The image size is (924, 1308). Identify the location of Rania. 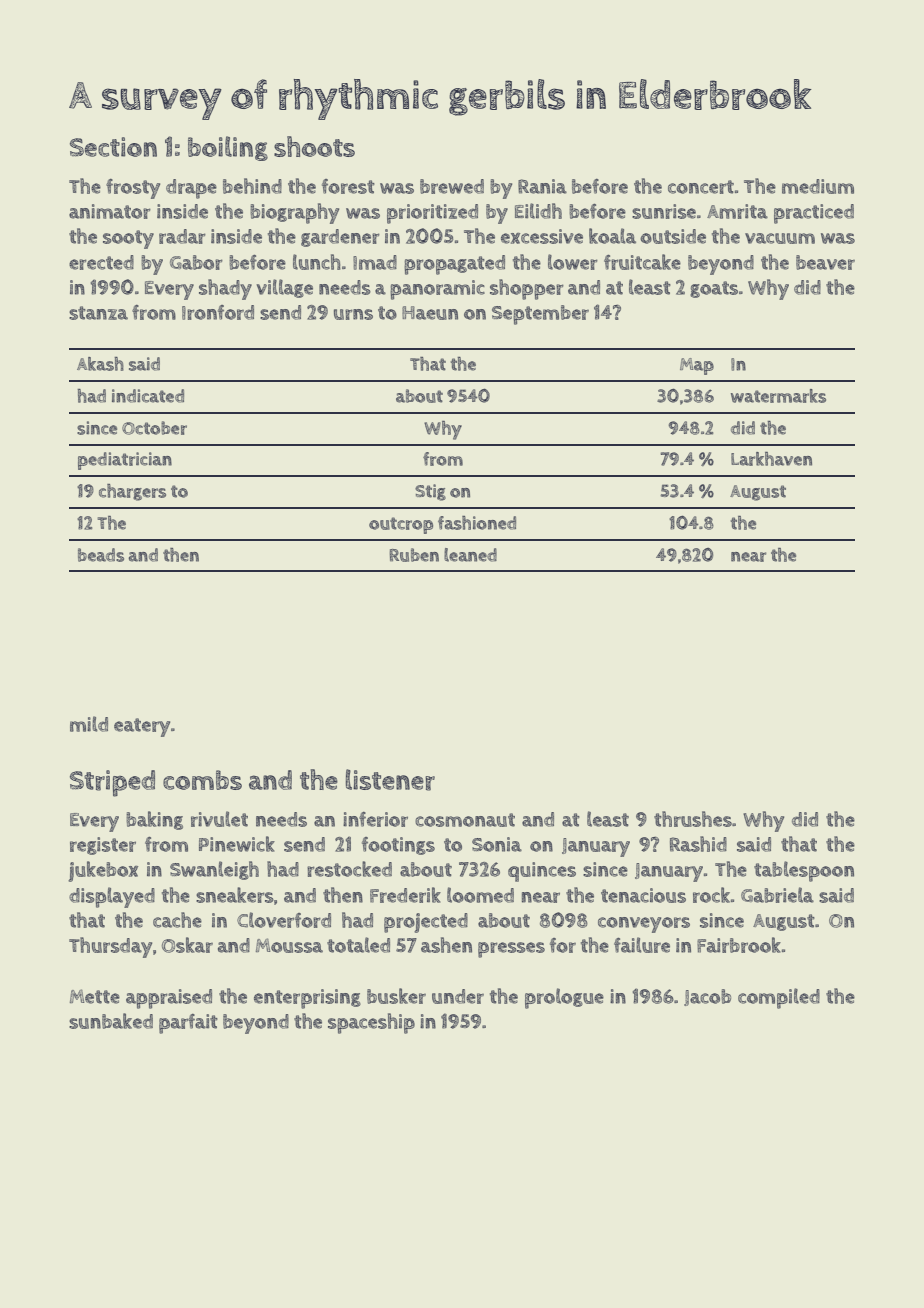
(542, 186).
